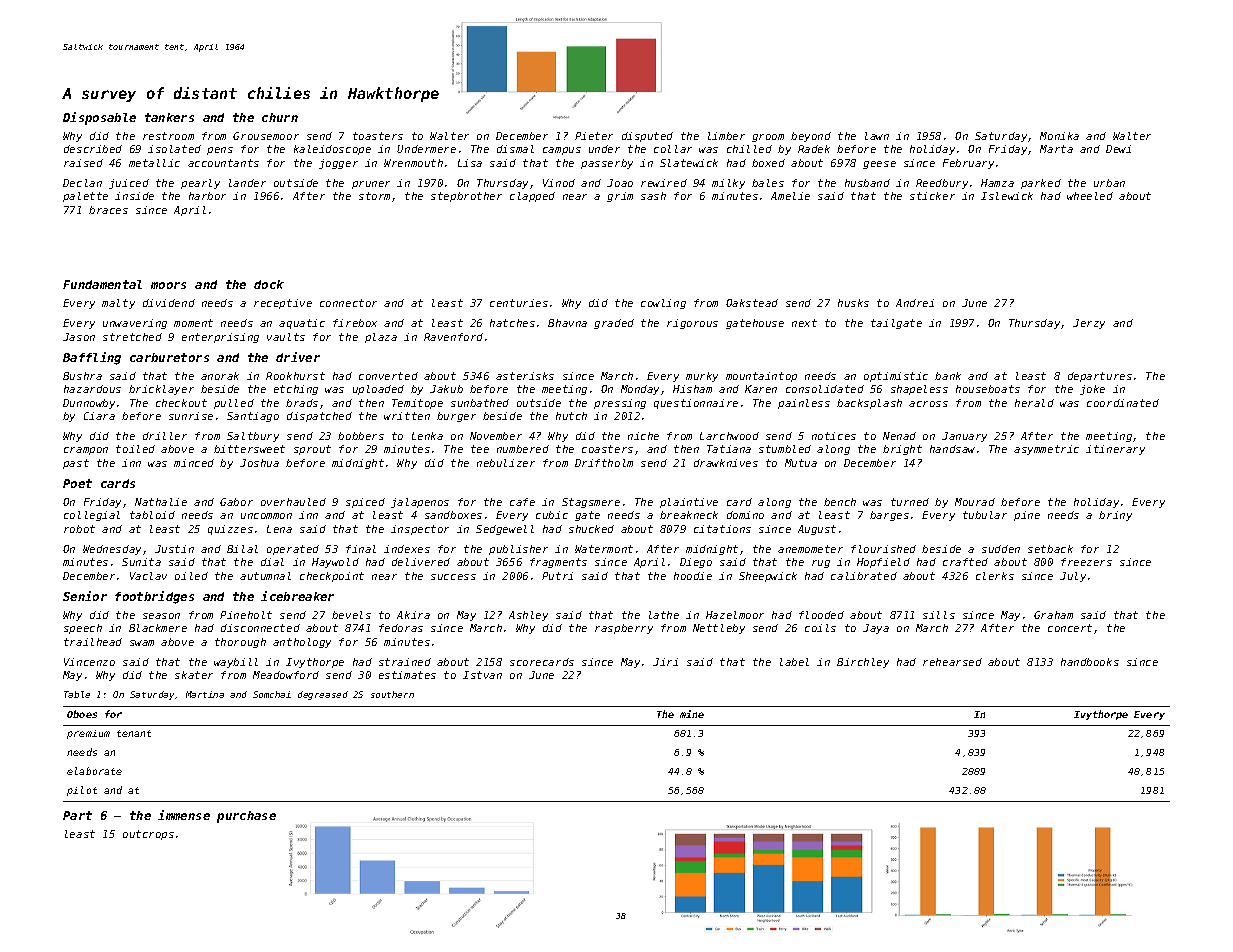 This screenshot has width=1233, height=952. Describe the element at coordinates (242, 549) in the screenshot. I see `Bilal` at that location.
